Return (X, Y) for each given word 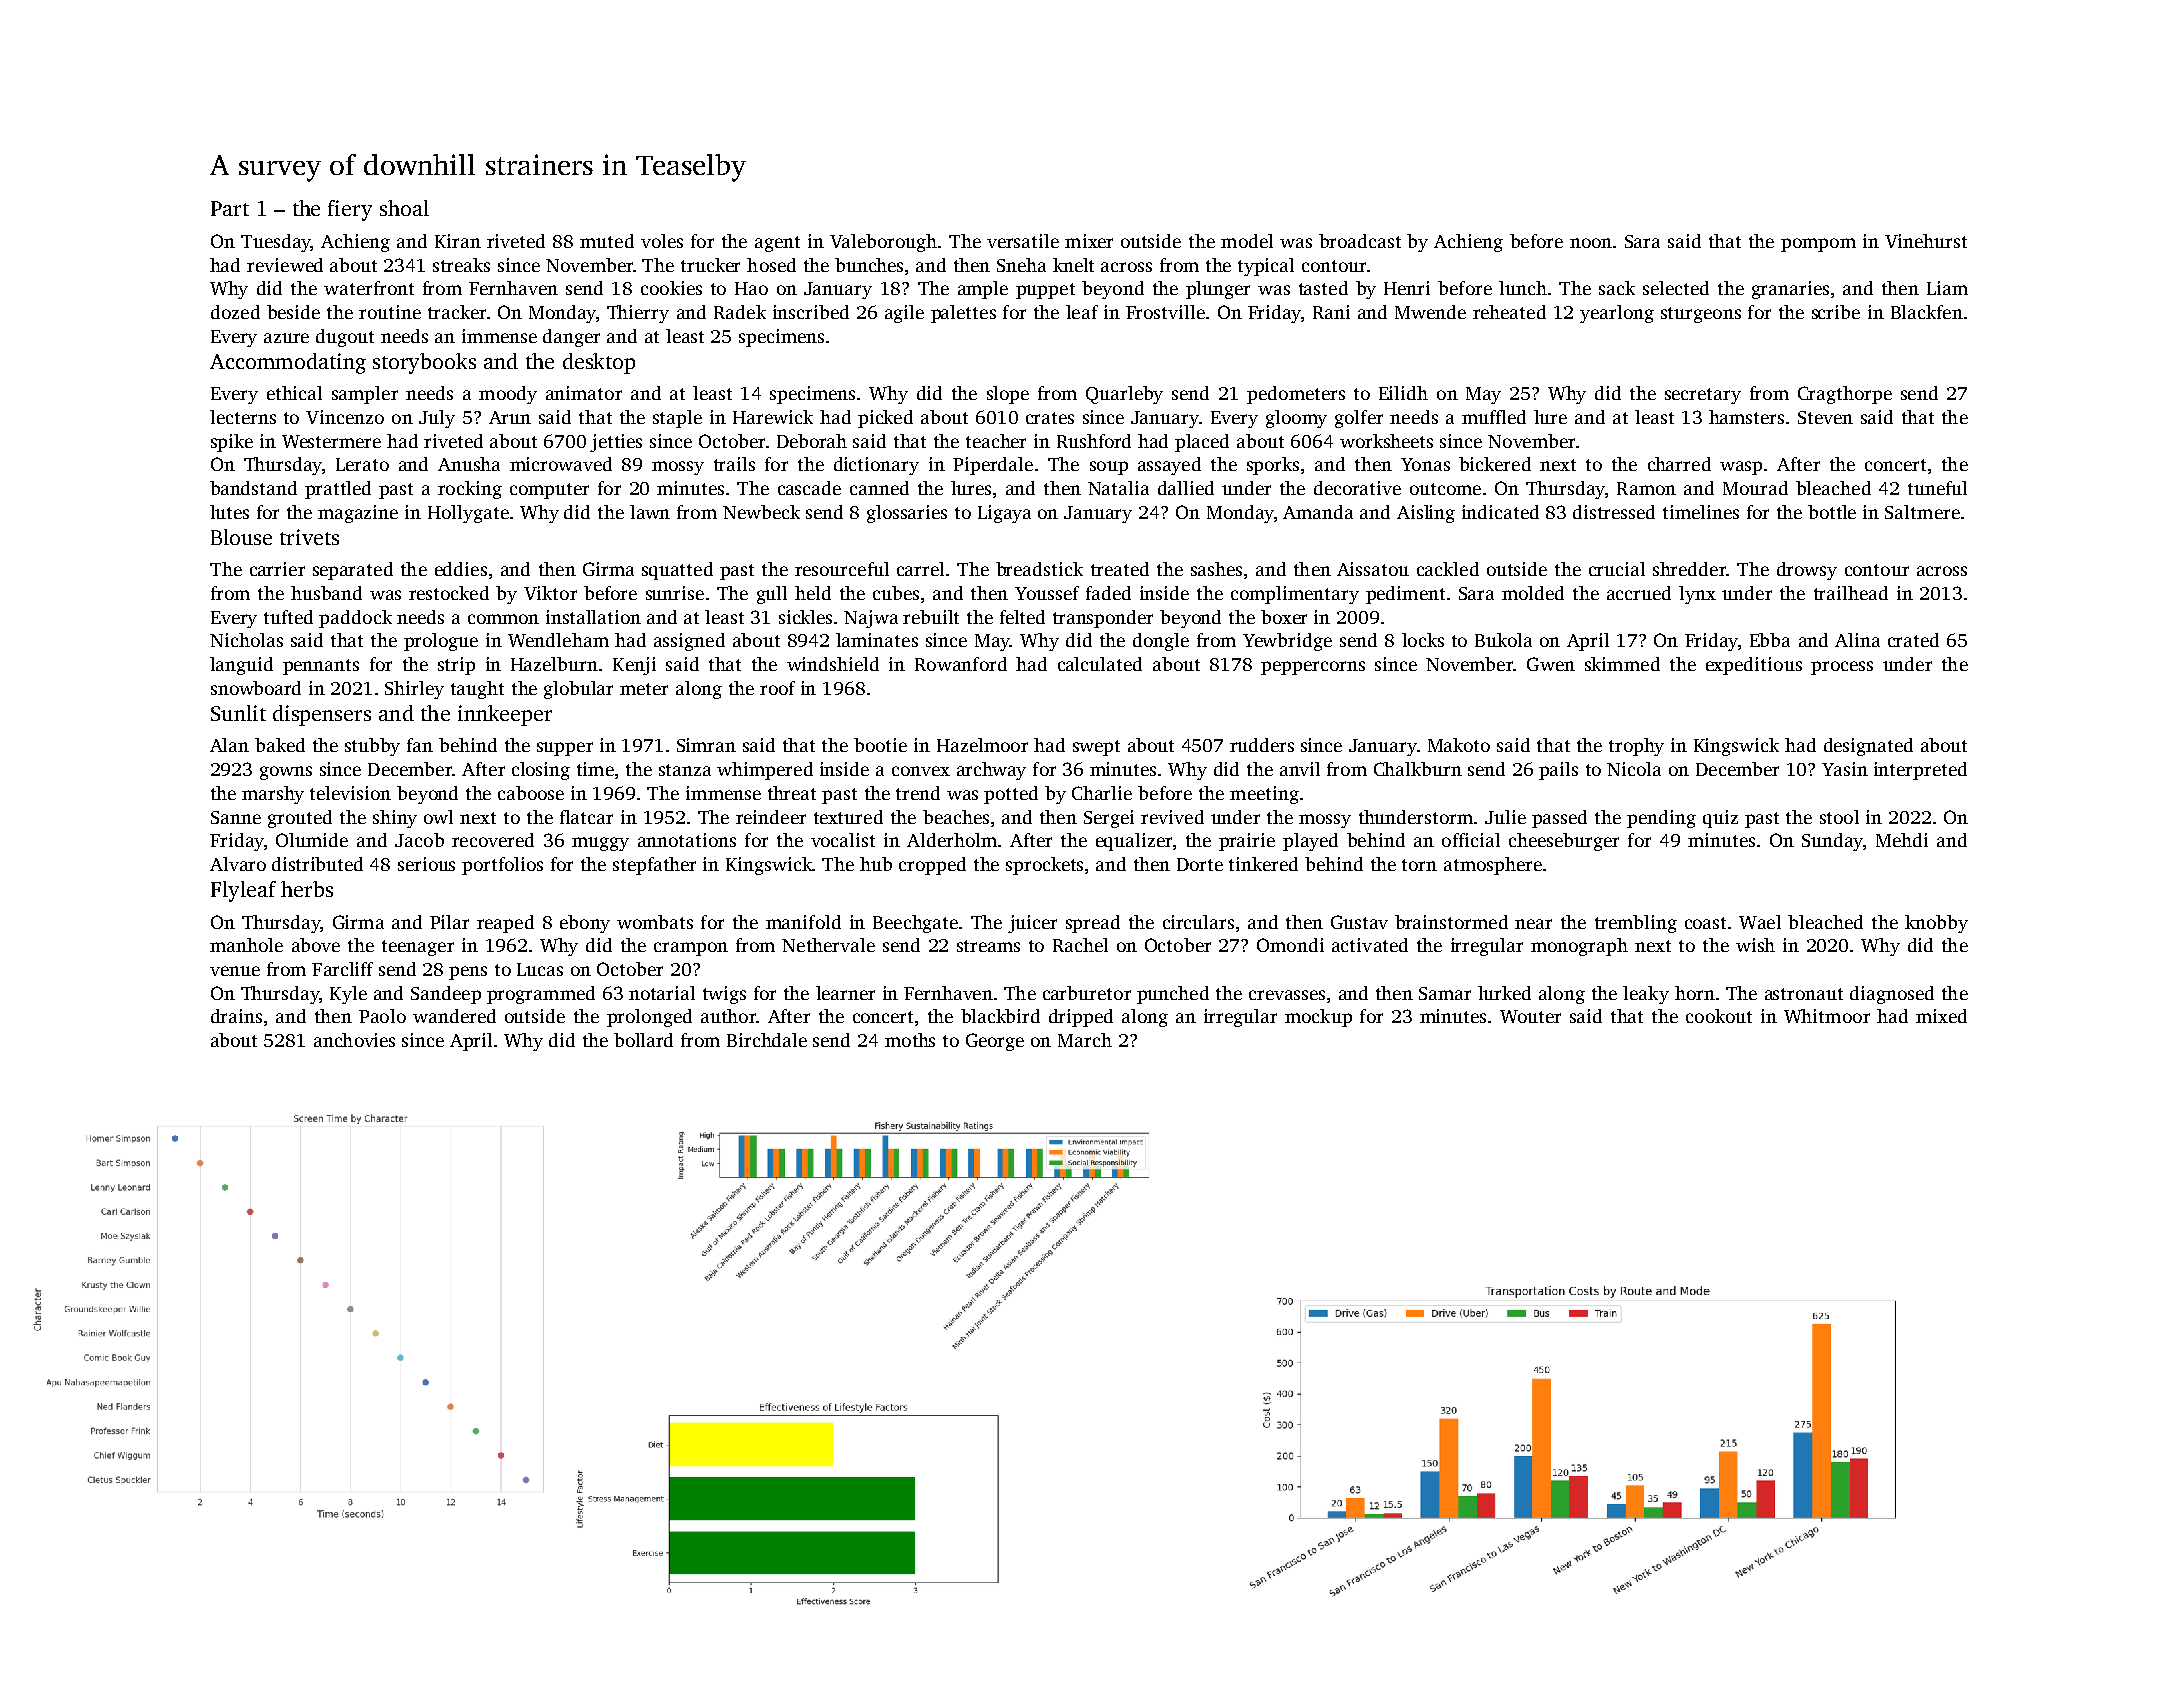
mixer (1089, 241)
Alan (229, 745)
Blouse (241, 537)
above (316, 945)
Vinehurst (1926, 241)
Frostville (1165, 312)
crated (1913, 640)
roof (777, 688)
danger (571, 338)
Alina (1857, 640)
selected (1676, 288)
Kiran (458, 241)
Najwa (871, 619)
